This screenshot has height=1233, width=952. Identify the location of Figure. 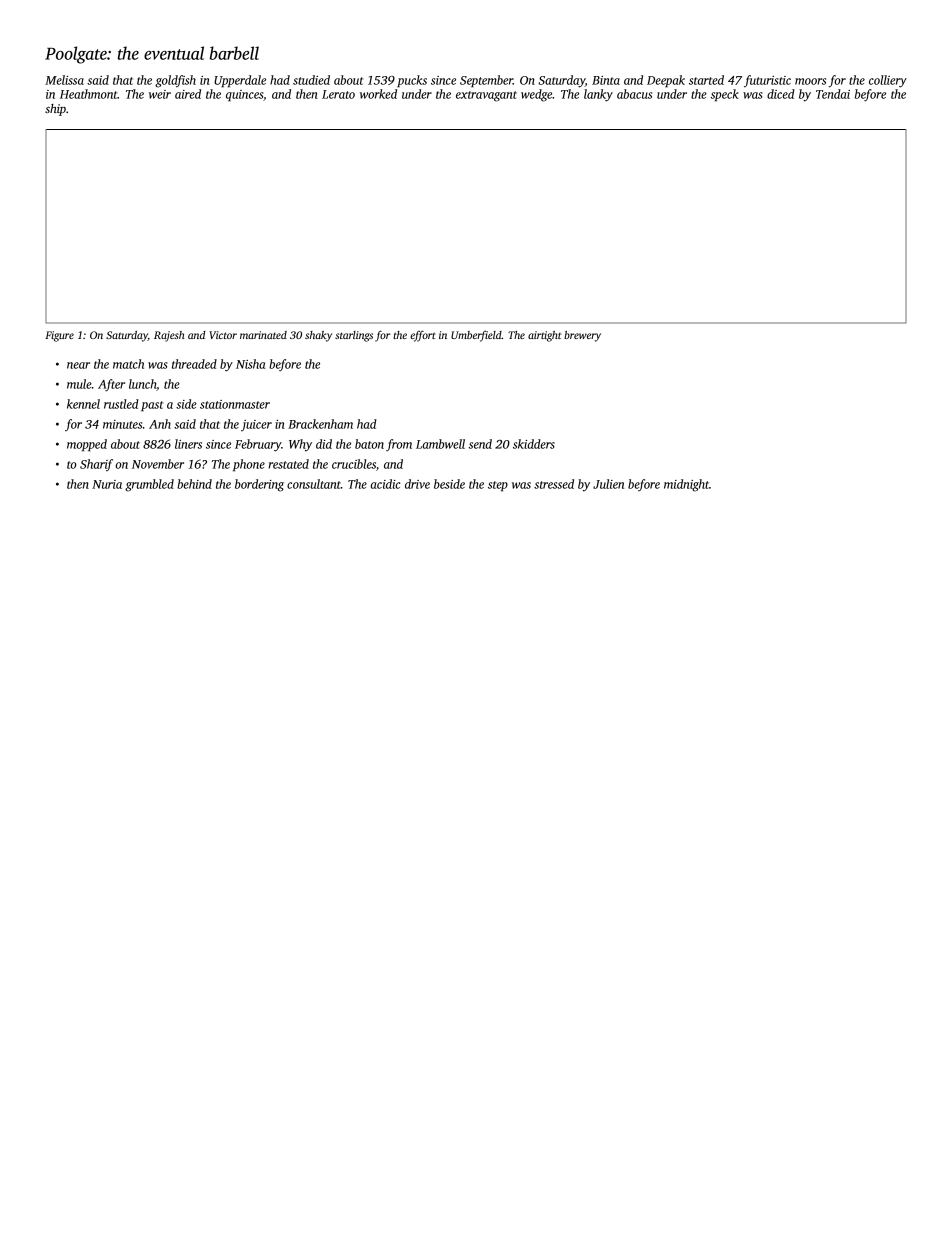
(59, 336).
